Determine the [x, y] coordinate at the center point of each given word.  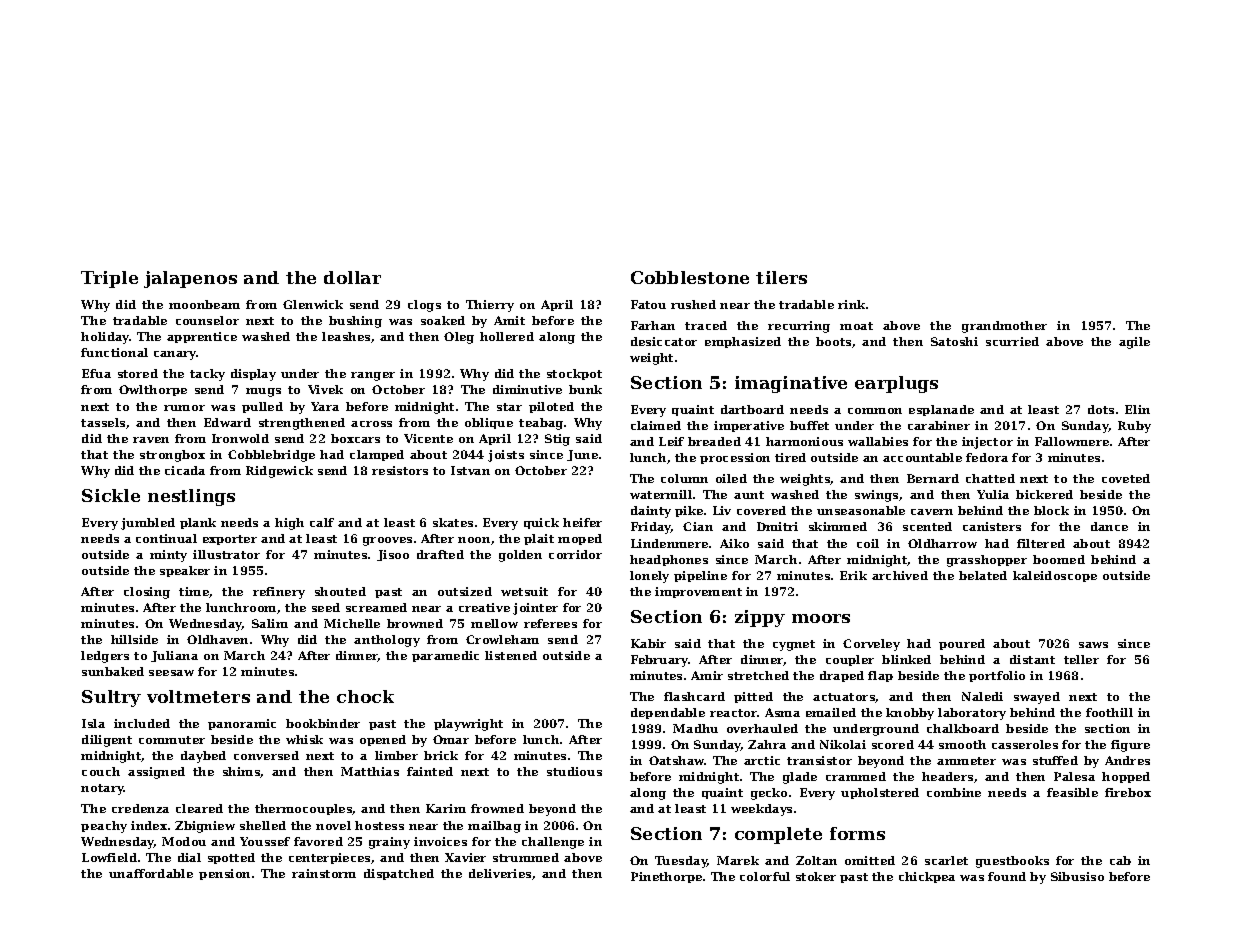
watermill [661, 494]
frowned [497, 808]
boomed [1059, 559]
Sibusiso [1077, 876]
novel [333, 825]
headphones [669, 560]
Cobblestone [690, 277]
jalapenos [190, 279]
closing [147, 593]
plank [198, 523]
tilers [781, 277]
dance [1109, 526]
